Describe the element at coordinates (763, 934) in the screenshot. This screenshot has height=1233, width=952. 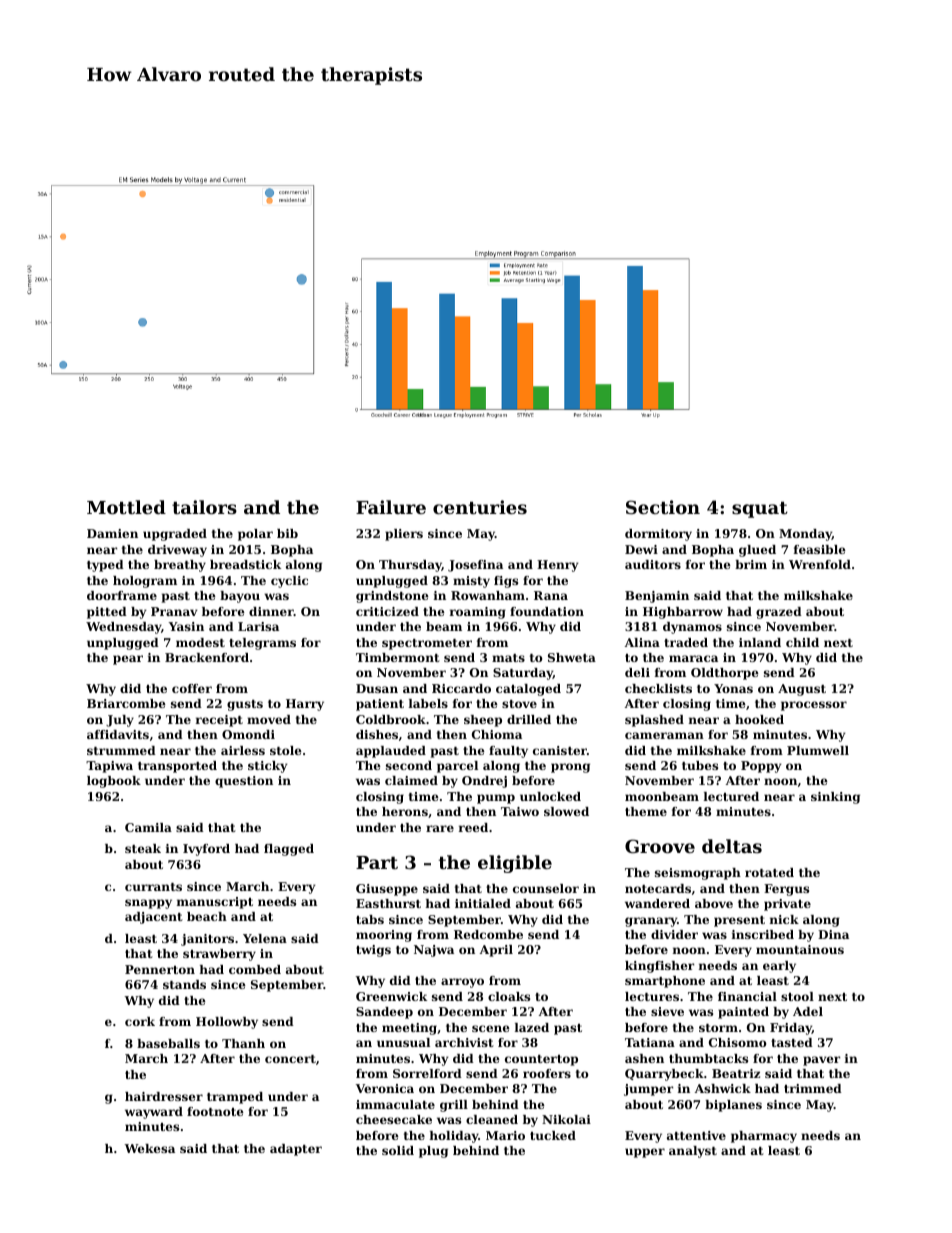
I see `inscribed` at that location.
